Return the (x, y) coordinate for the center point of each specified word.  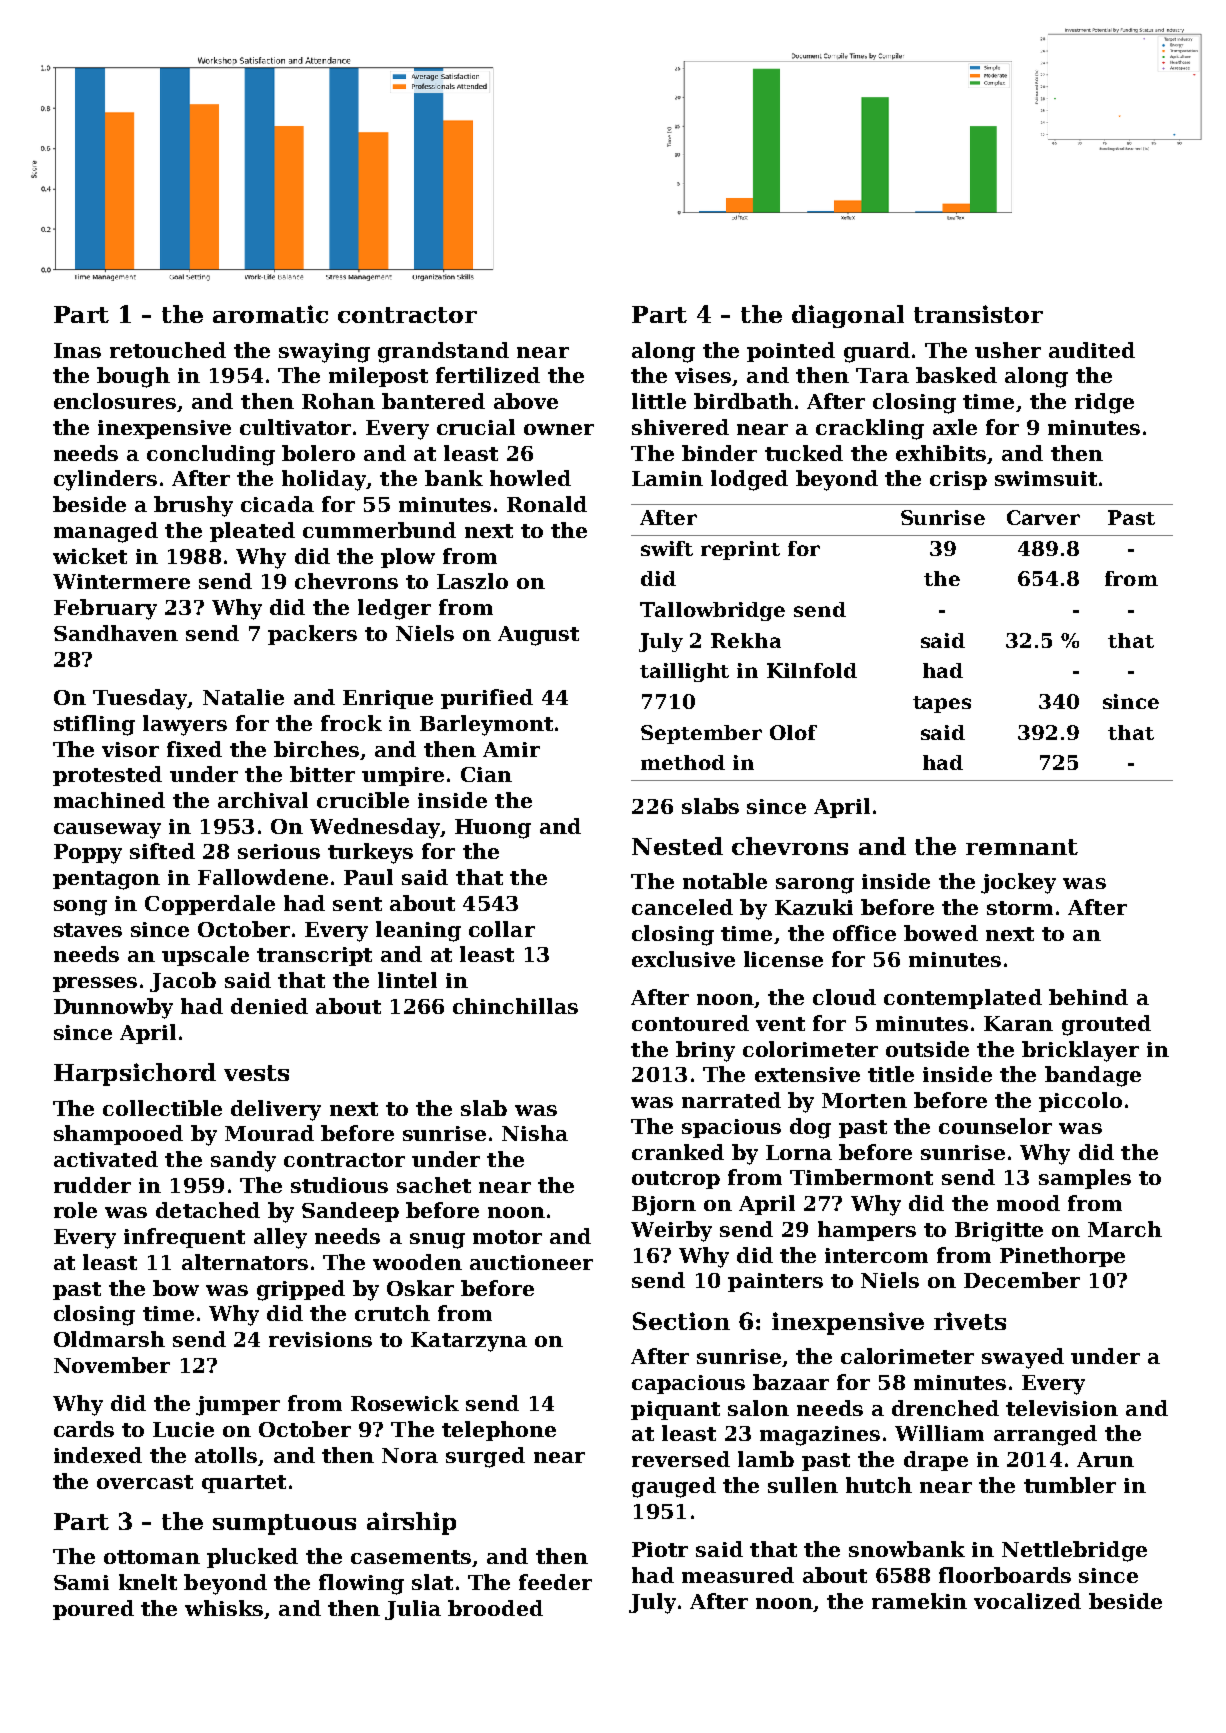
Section (681, 1321)
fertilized (488, 375)
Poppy (88, 854)
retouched (168, 350)
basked (956, 375)
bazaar (791, 1382)
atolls (226, 1455)
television (1062, 1408)
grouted (1106, 1025)
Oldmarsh (109, 1339)
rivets (970, 1321)
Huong (493, 829)
